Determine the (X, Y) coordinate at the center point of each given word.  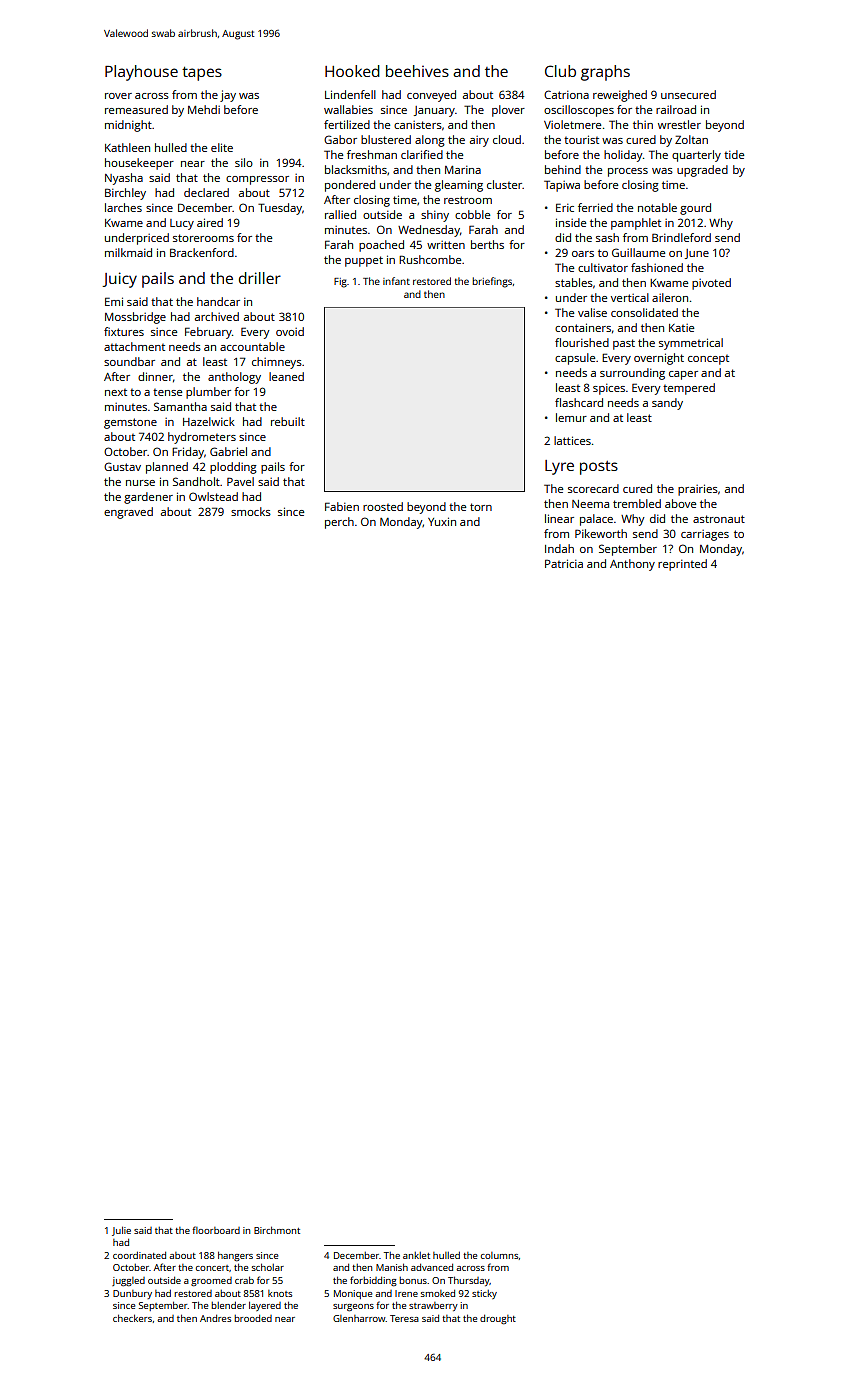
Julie (121, 1231)
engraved (128, 513)
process (628, 172)
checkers (132, 1318)
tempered (689, 389)
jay (228, 96)
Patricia (564, 563)
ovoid (290, 331)
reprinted (682, 565)
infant (396, 281)
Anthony (632, 565)
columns (499, 1255)
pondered (350, 186)
